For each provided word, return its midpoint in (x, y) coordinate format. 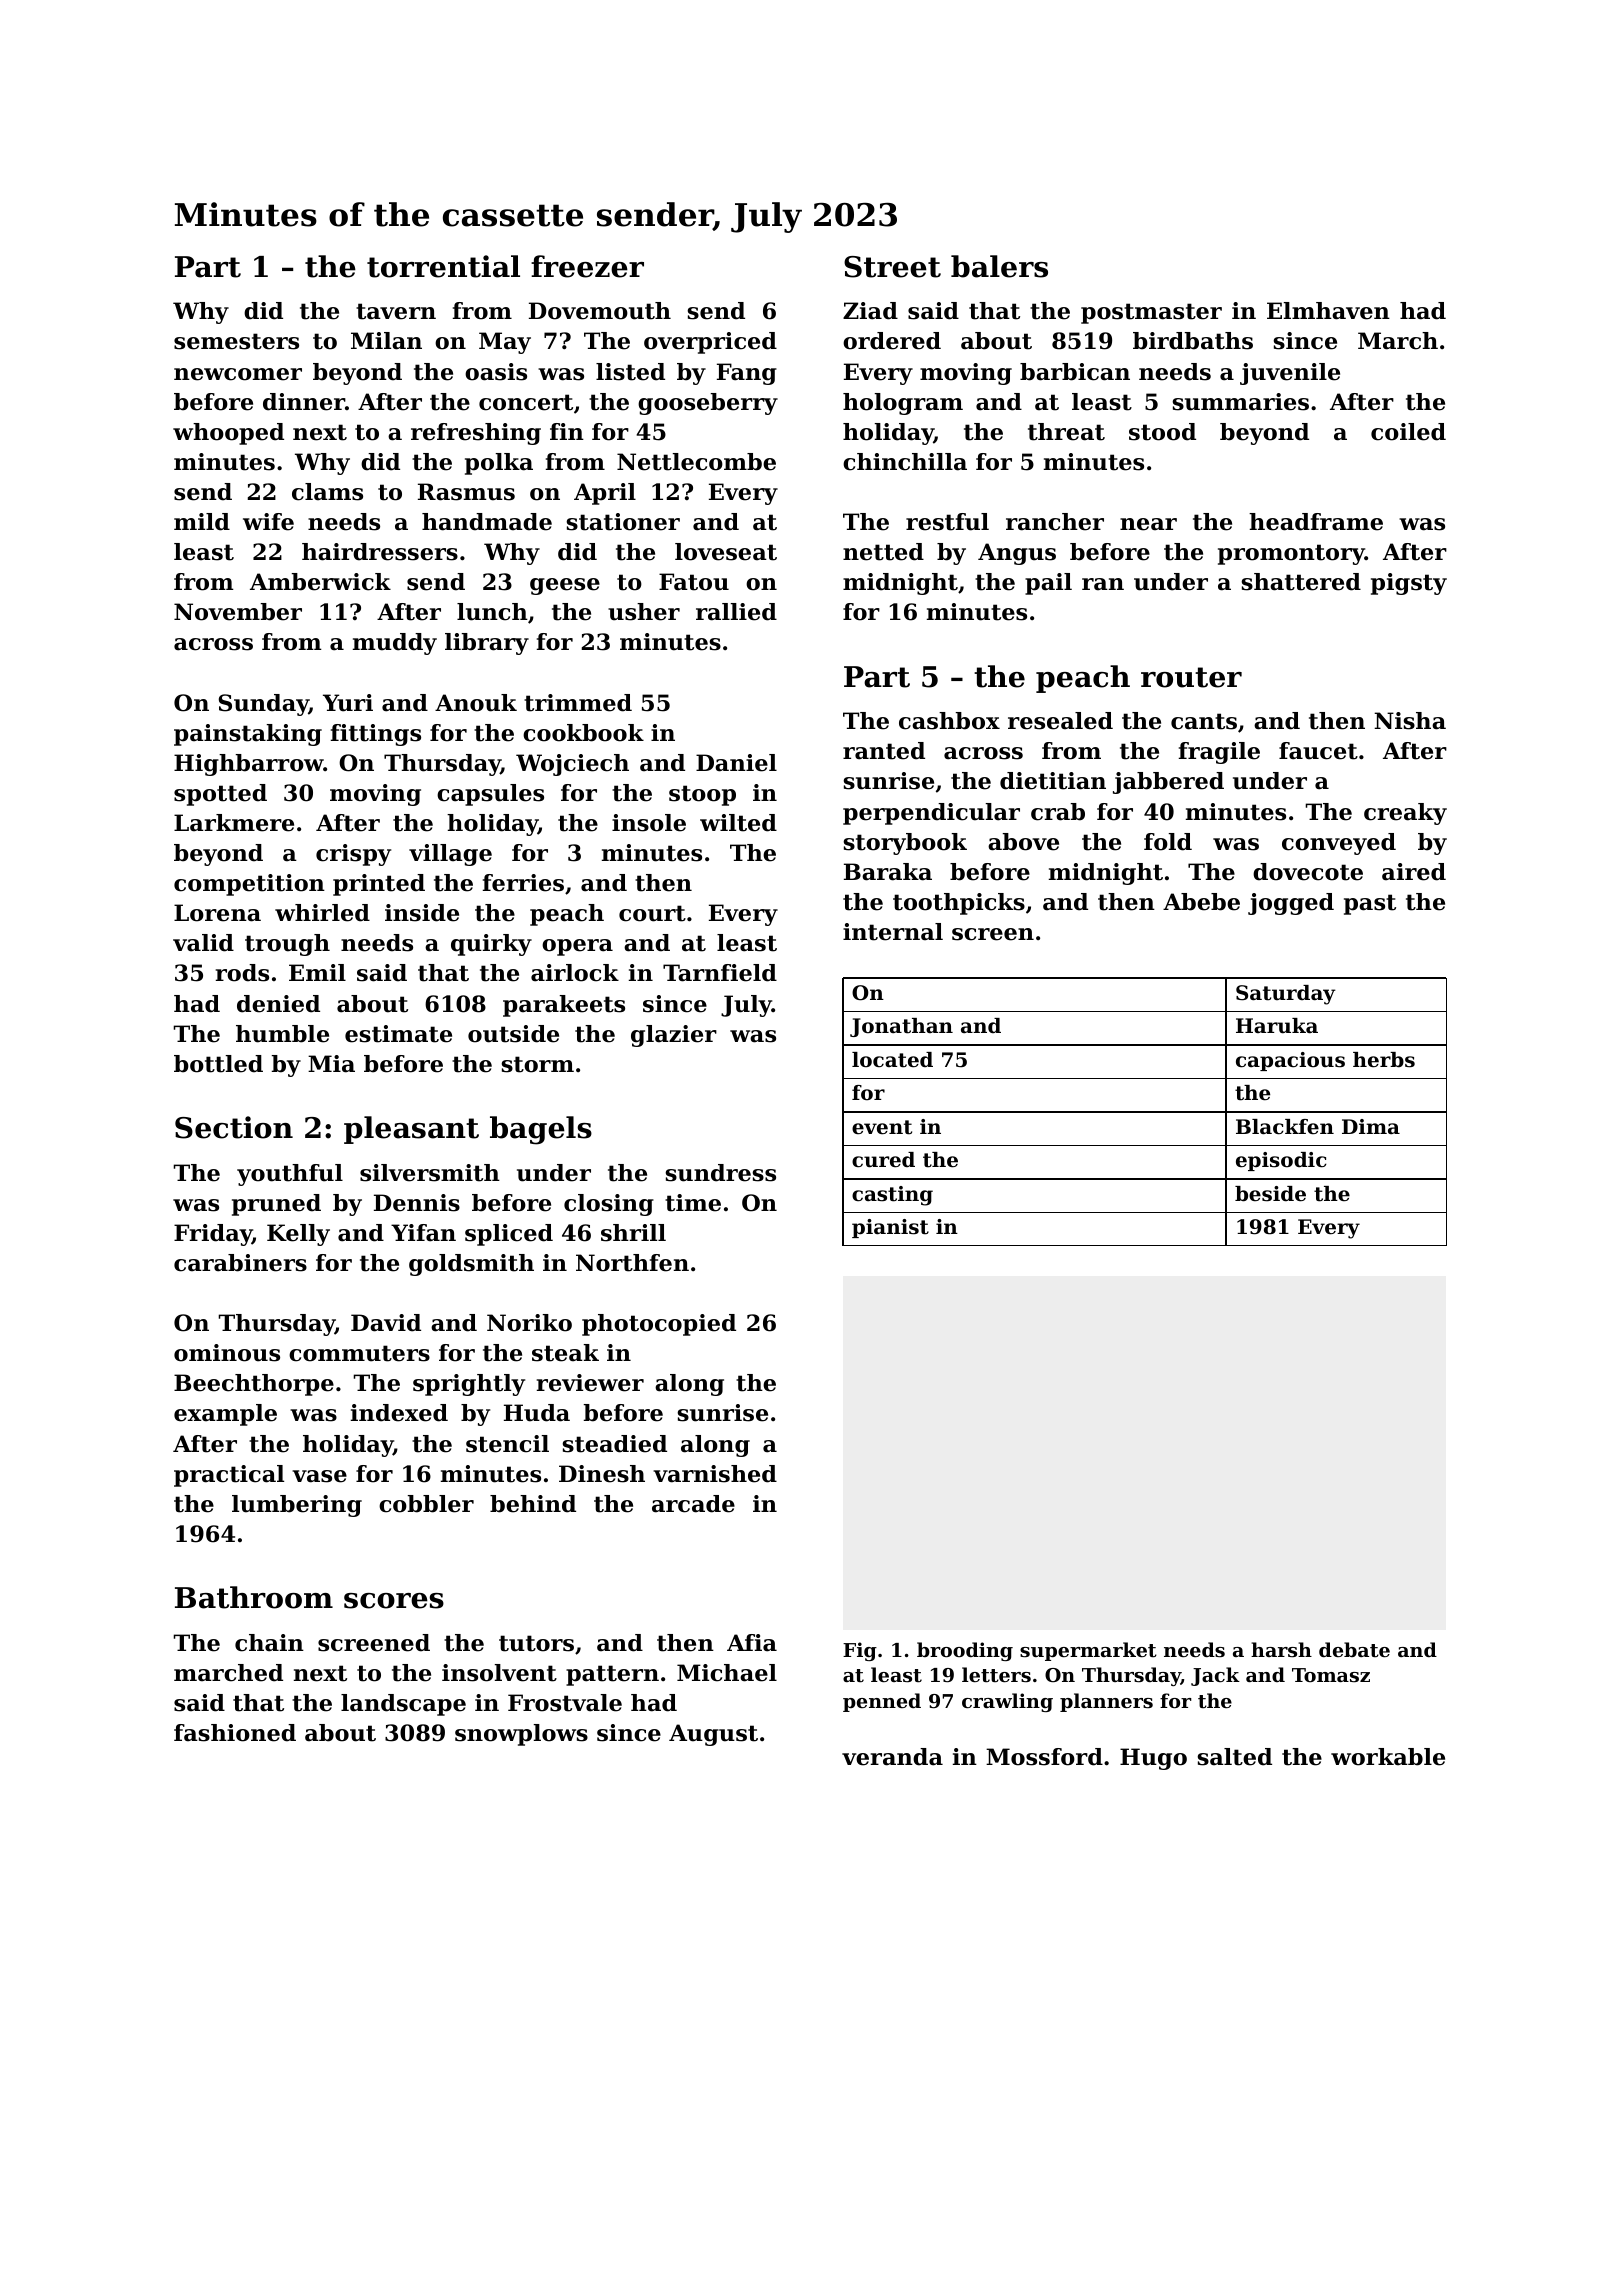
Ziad (870, 311)
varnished (715, 1474)
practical (229, 1476)
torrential (443, 266)
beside (1270, 1194)
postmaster (1151, 313)
